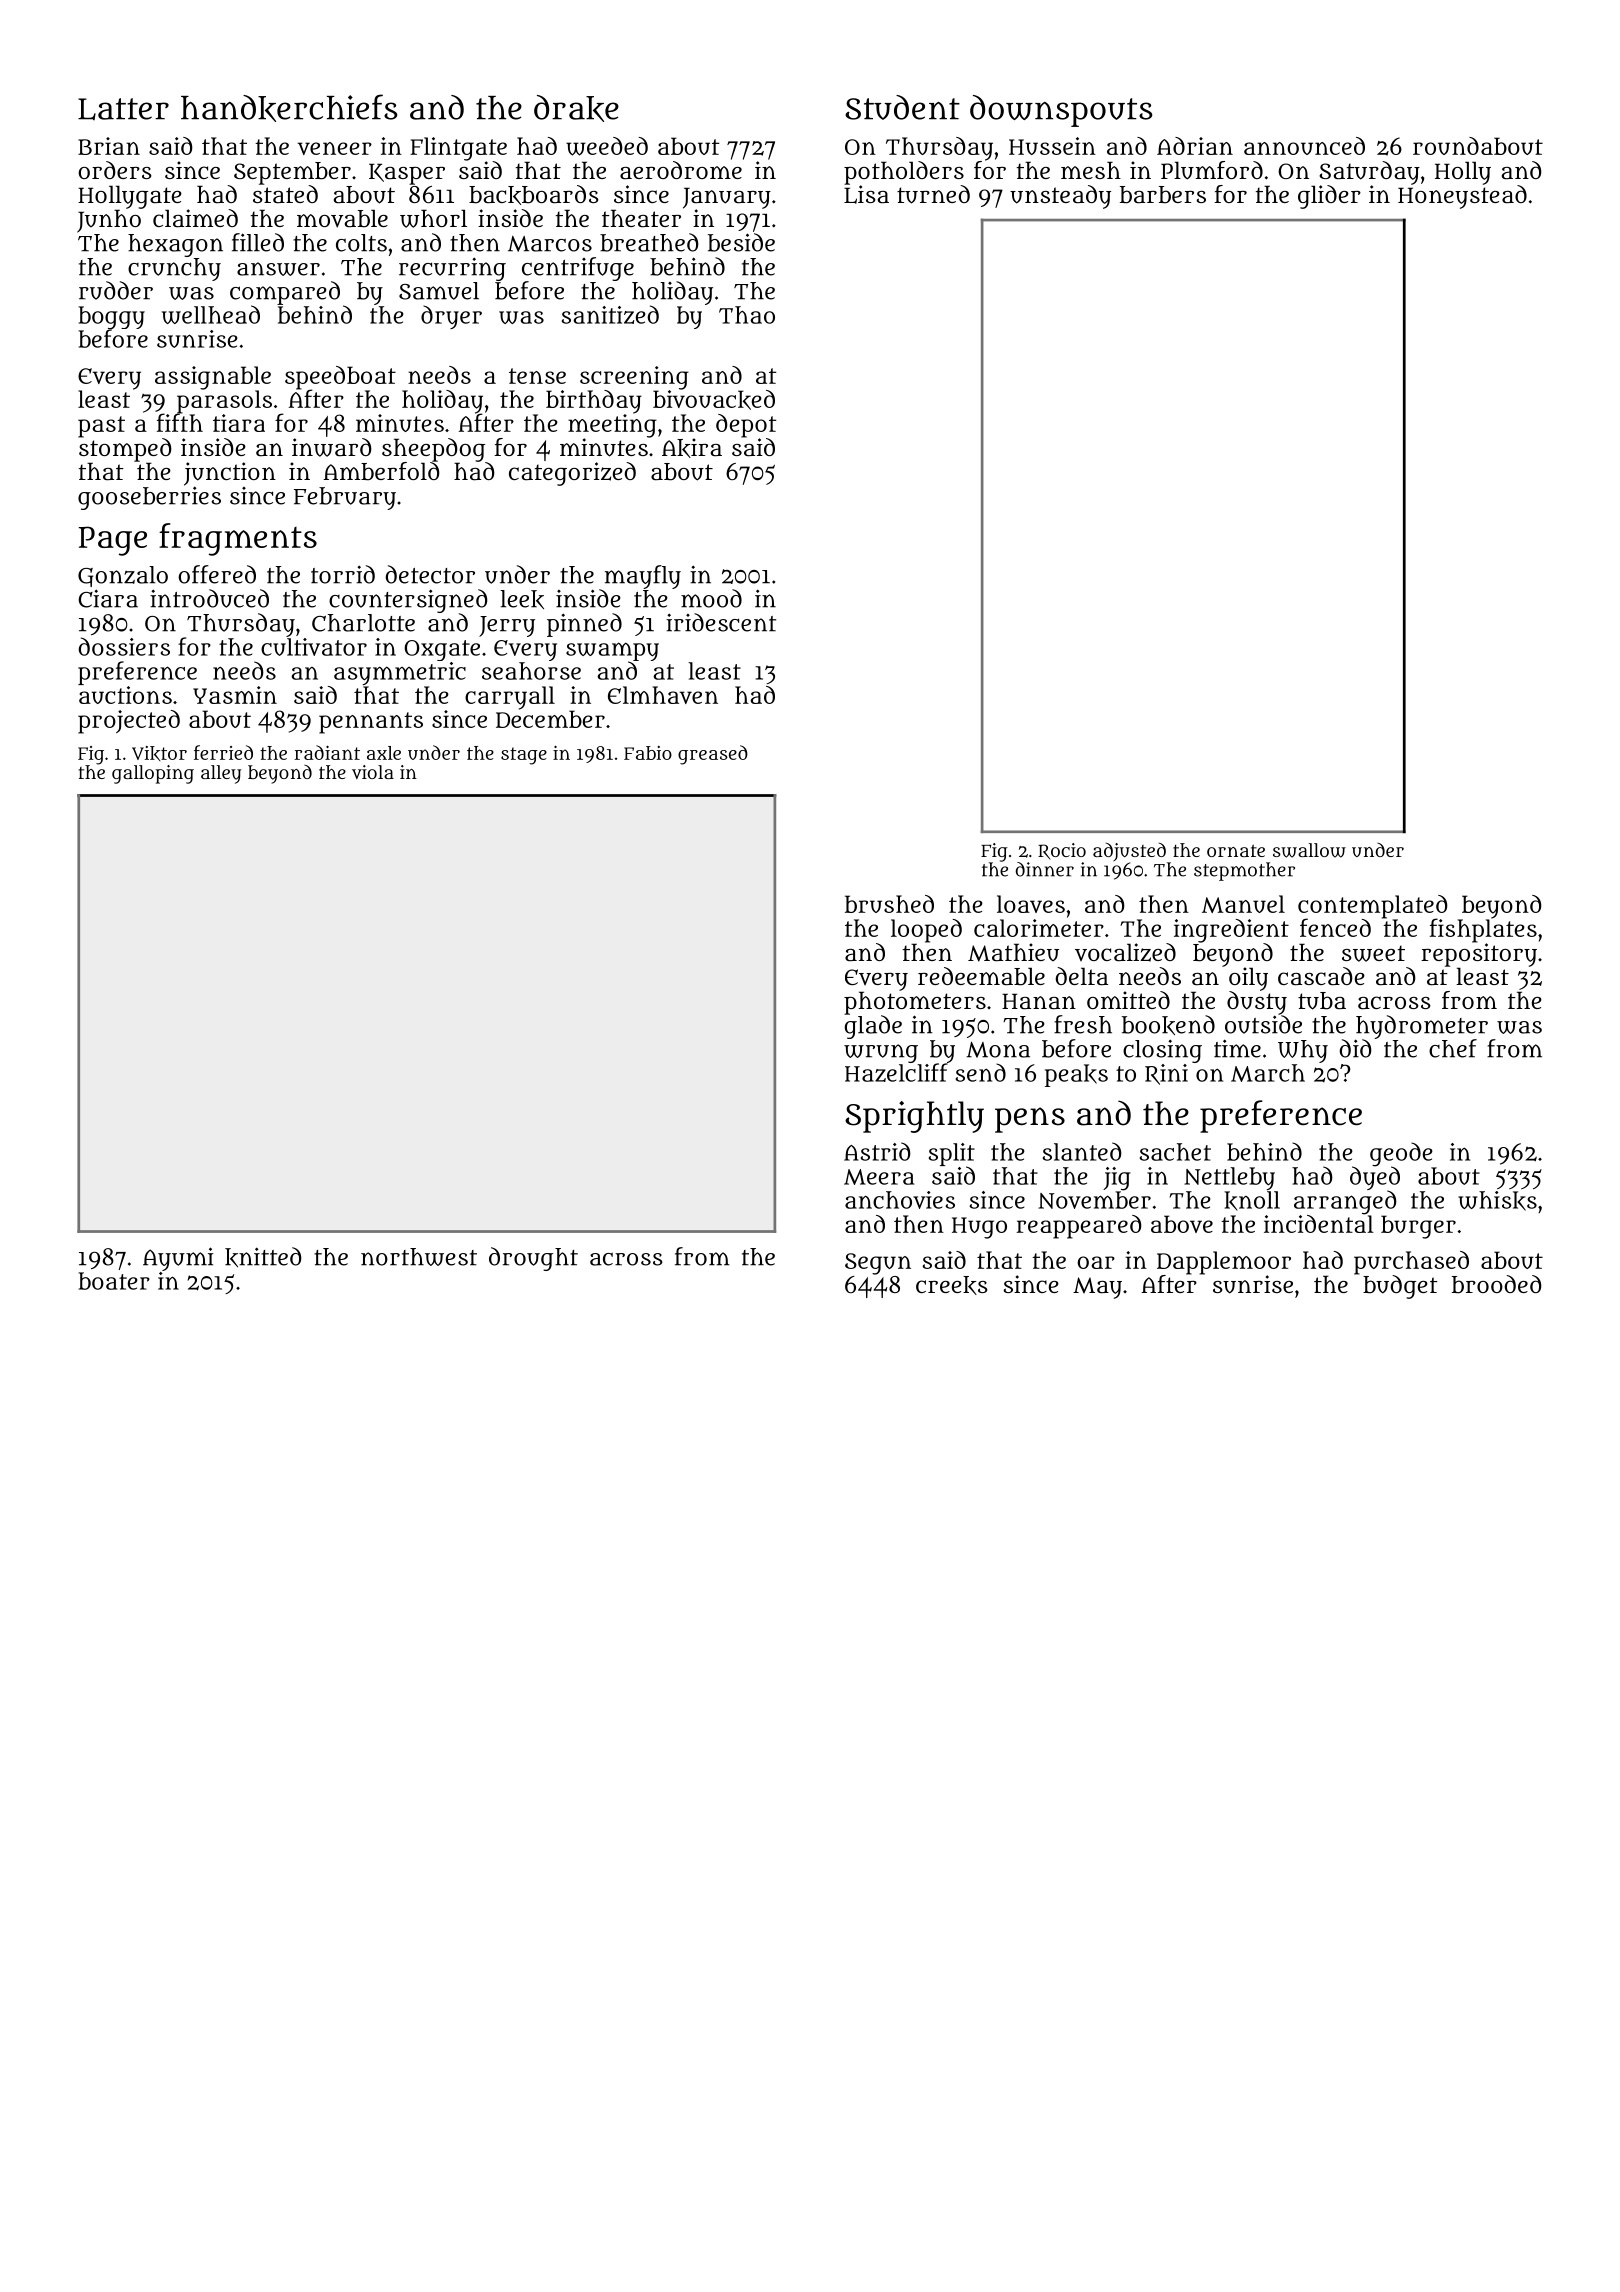 The image size is (1620, 2292). What do you see at coordinates (576, 108) in the image?
I see `drake` at bounding box center [576, 108].
